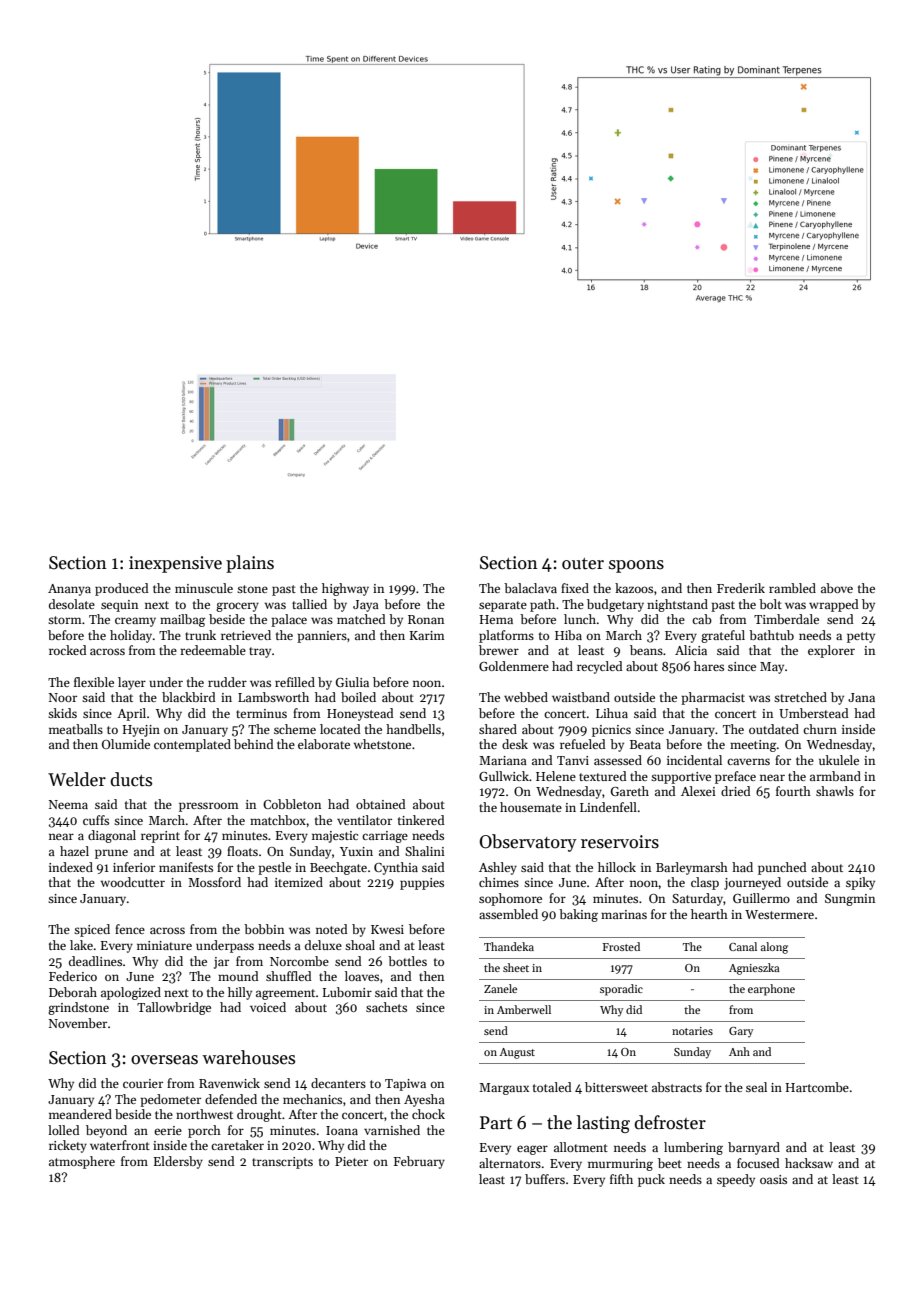  What do you see at coordinates (583, 564) in the image?
I see `outer` at bounding box center [583, 564].
